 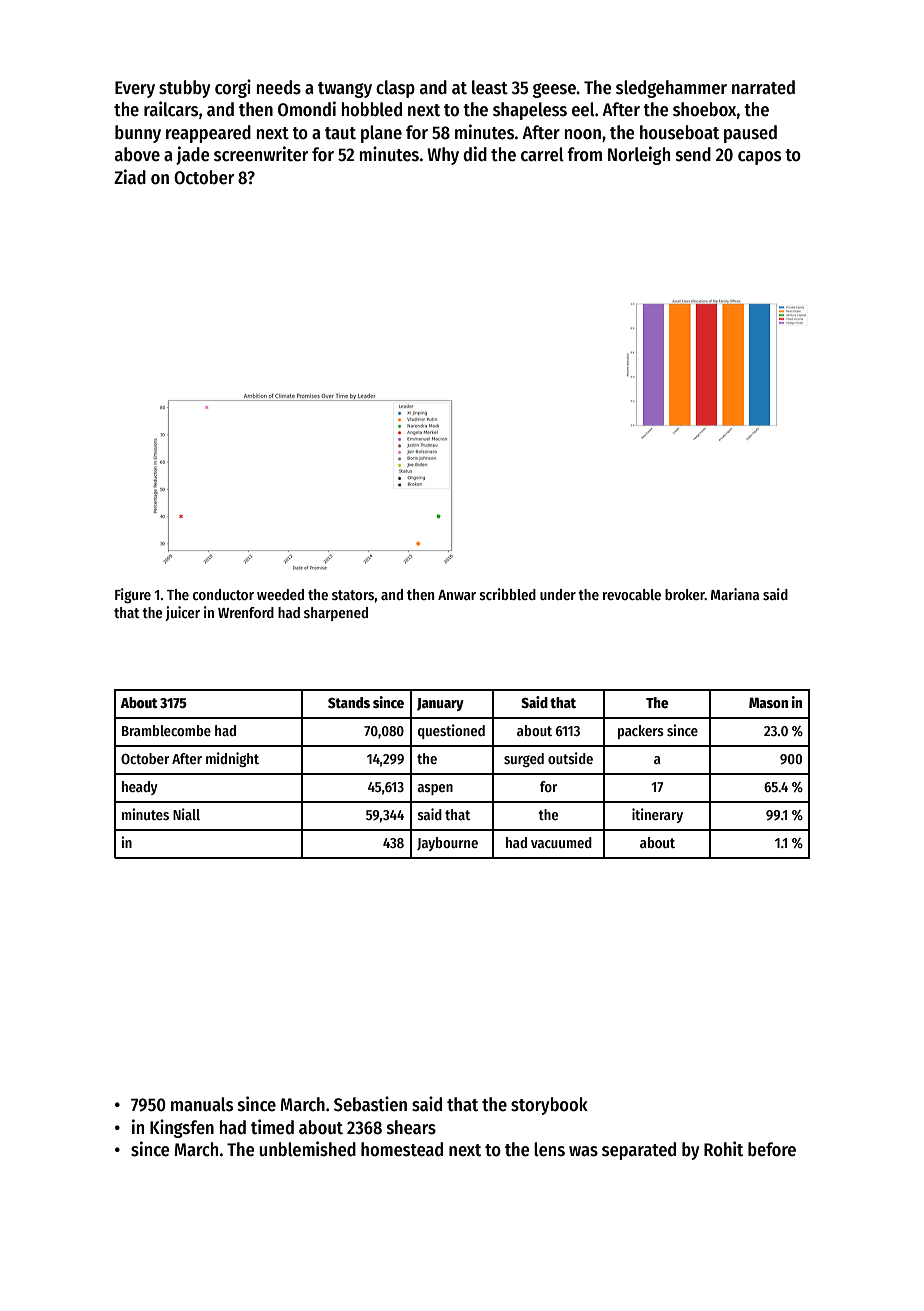 I want to click on Norleigh, so click(x=639, y=155).
